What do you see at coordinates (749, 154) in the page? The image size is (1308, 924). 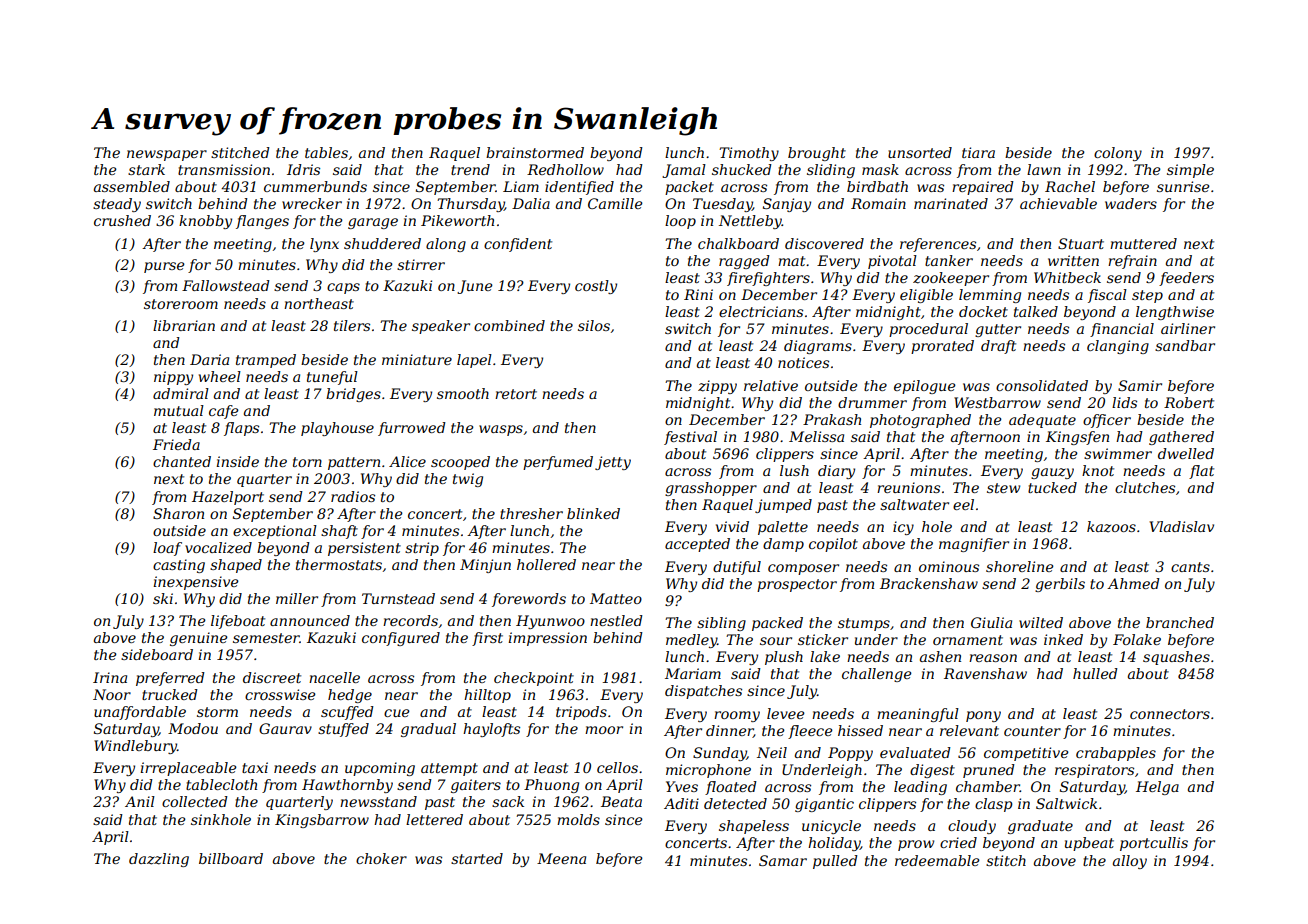 I see `Timothy` at bounding box center [749, 154].
